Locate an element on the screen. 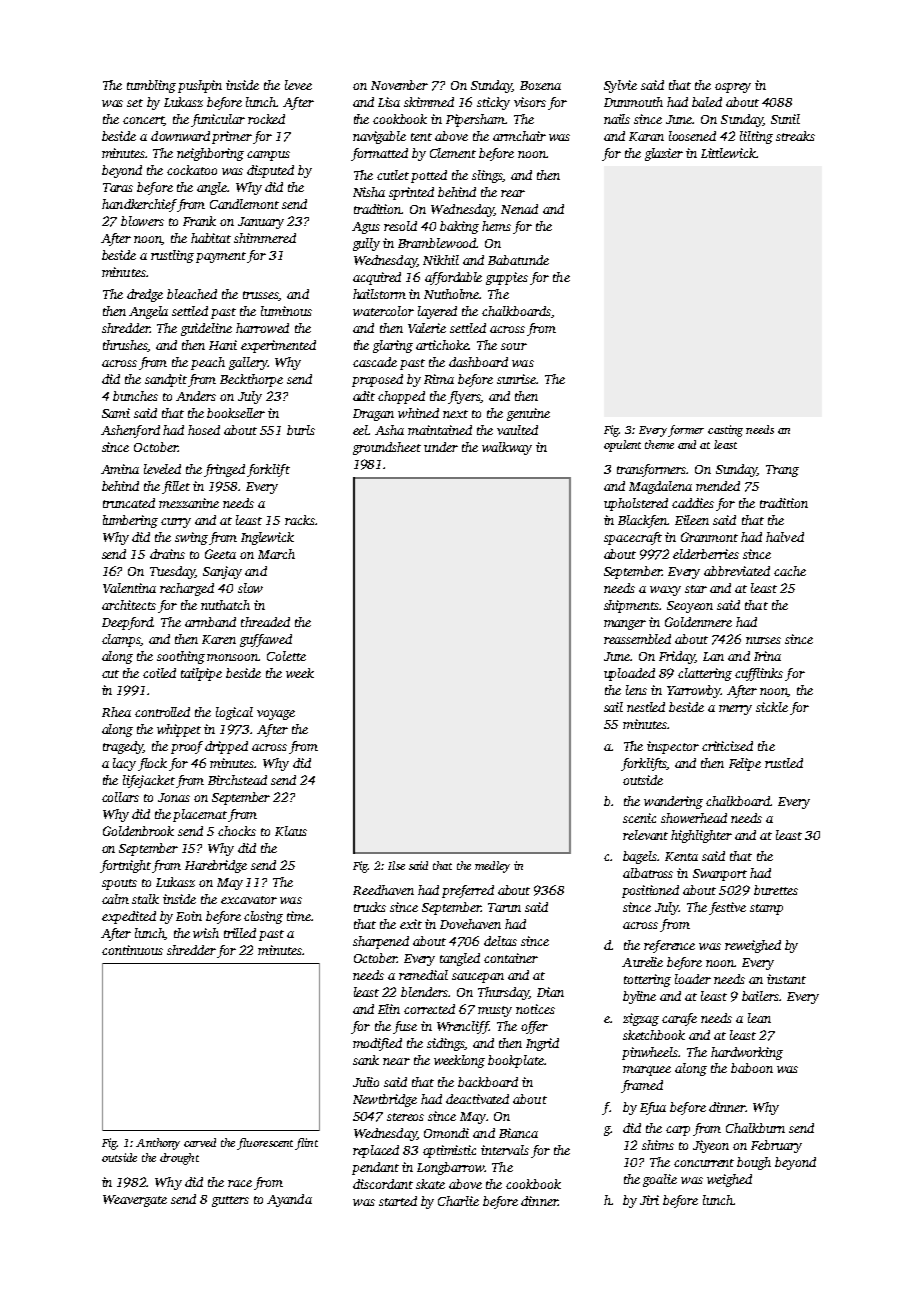 The image size is (924, 1308). Jonas is located at coordinates (174, 797).
